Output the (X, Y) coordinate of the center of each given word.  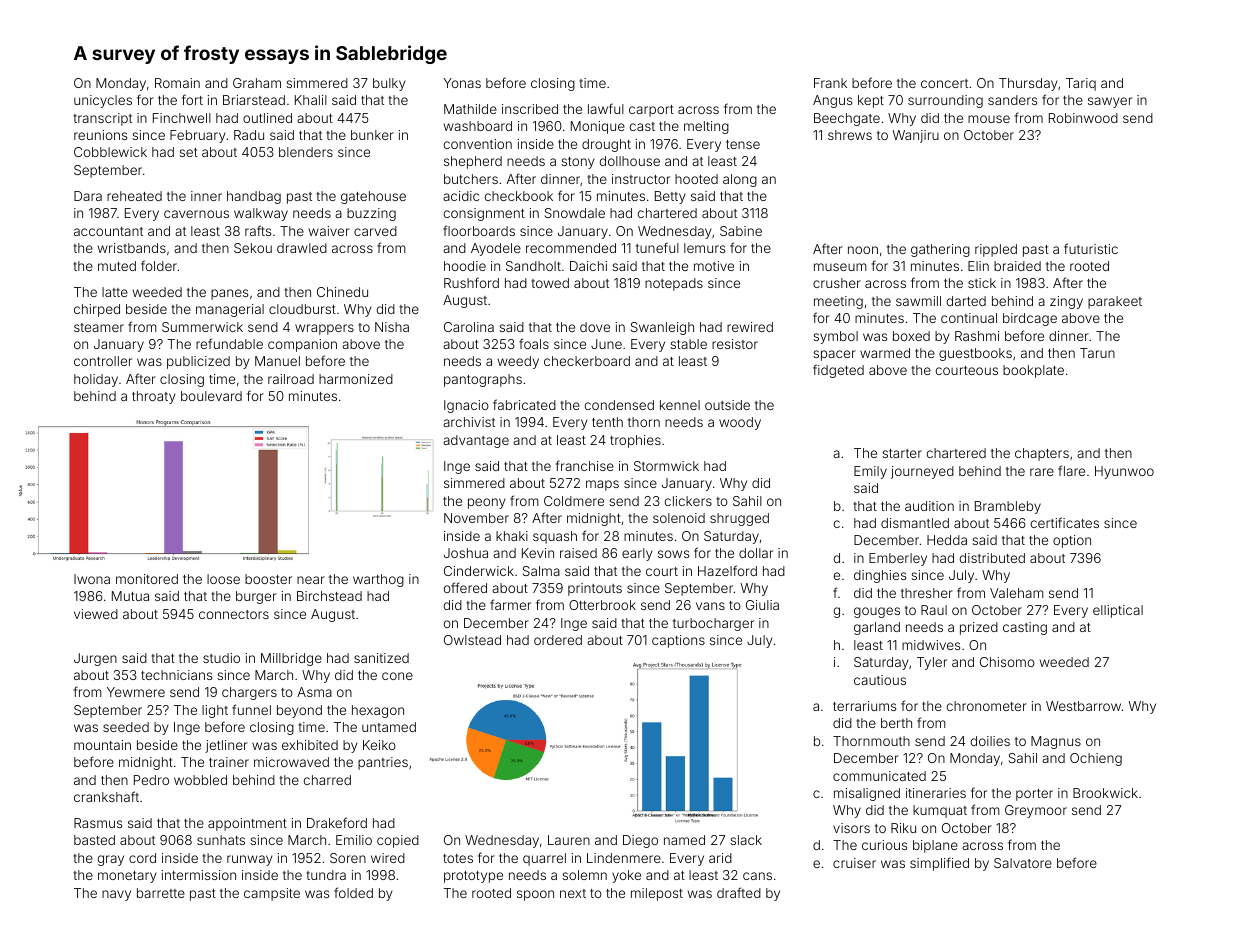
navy (116, 895)
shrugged (739, 519)
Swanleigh (662, 328)
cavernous (196, 214)
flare (1071, 470)
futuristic (1091, 248)
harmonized (356, 379)
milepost (657, 894)
